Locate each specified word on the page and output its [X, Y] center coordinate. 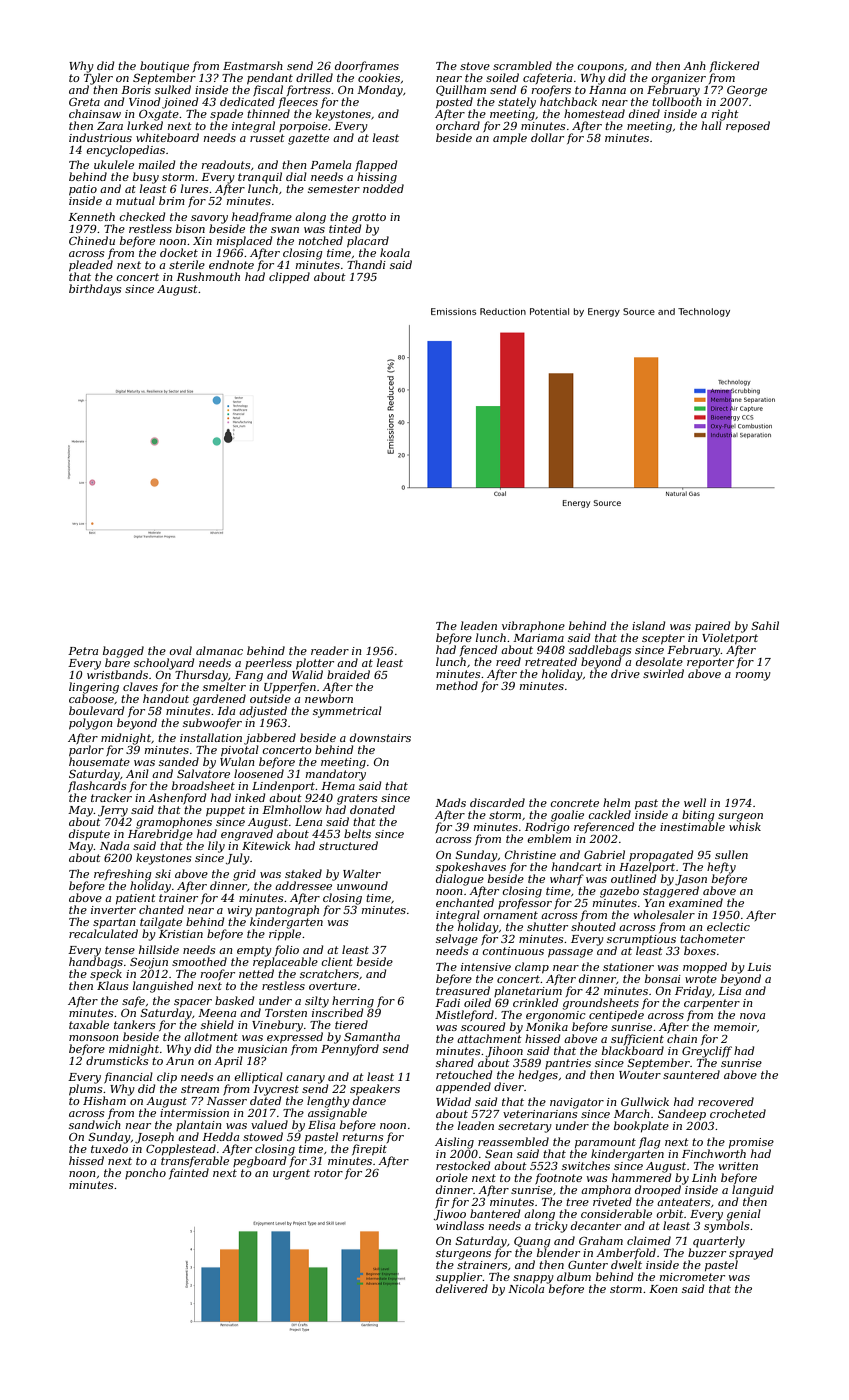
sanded [179, 761]
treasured [463, 990]
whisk [745, 826]
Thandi [366, 264]
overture [333, 986]
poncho [145, 1173]
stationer [628, 967]
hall [711, 125]
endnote [231, 264]
